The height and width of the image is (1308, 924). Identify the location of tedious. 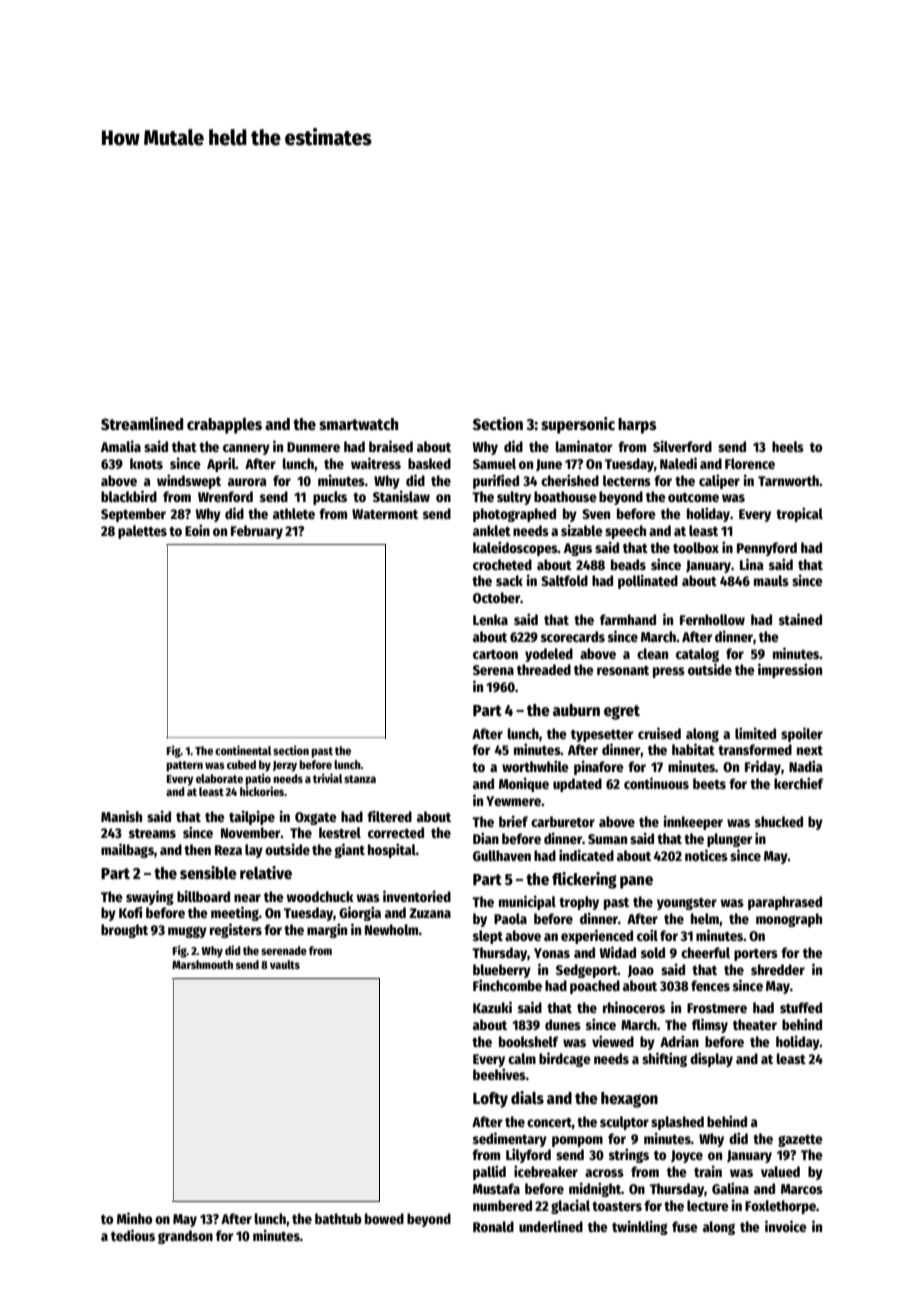
(133, 1235).
